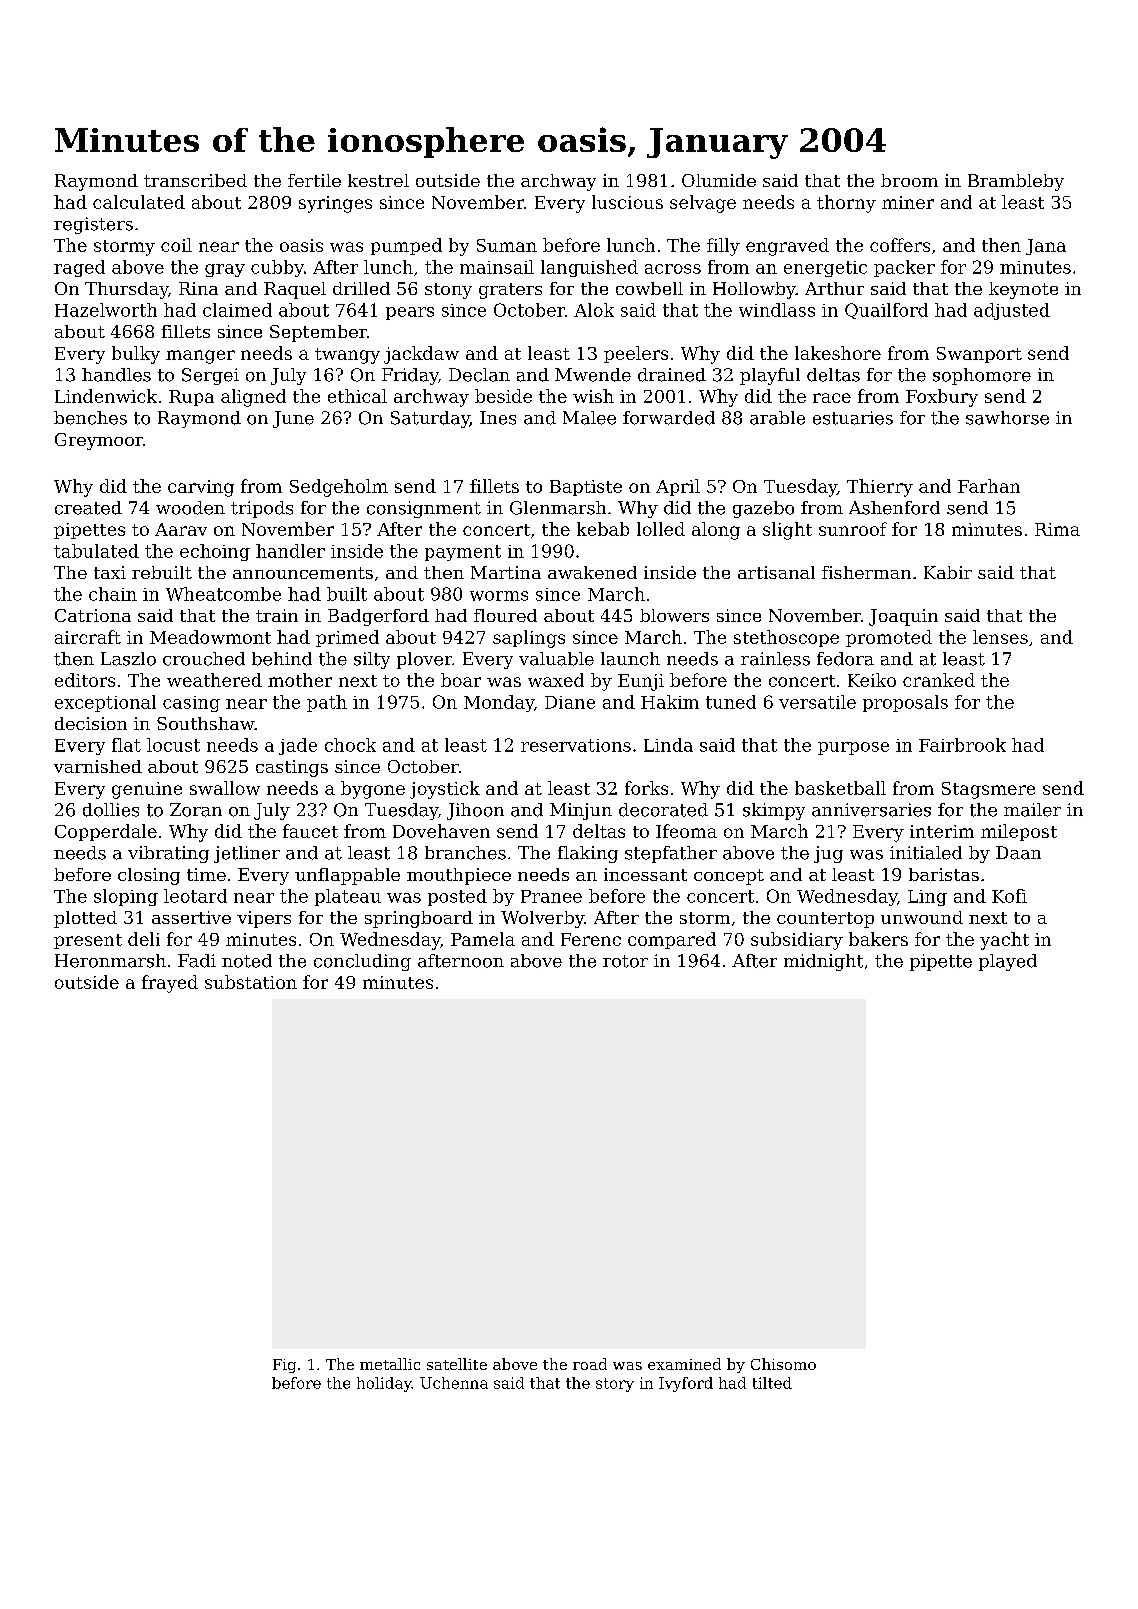  What do you see at coordinates (772, 1383) in the screenshot?
I see `tilted` at bounding box center [772, 1383].
